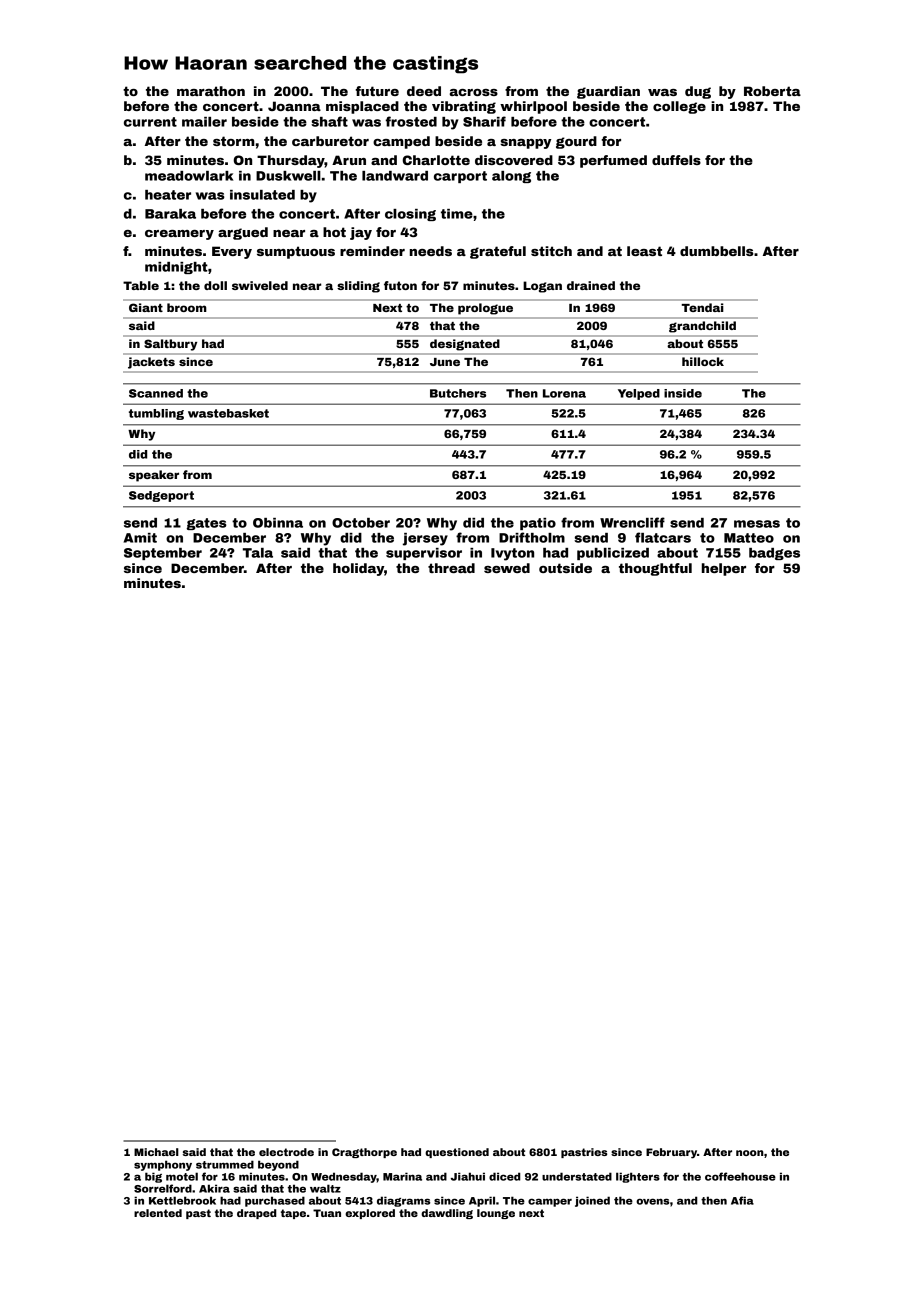 This image has height=1308, width=924. I want to click on marathon, so click(211, 91).
